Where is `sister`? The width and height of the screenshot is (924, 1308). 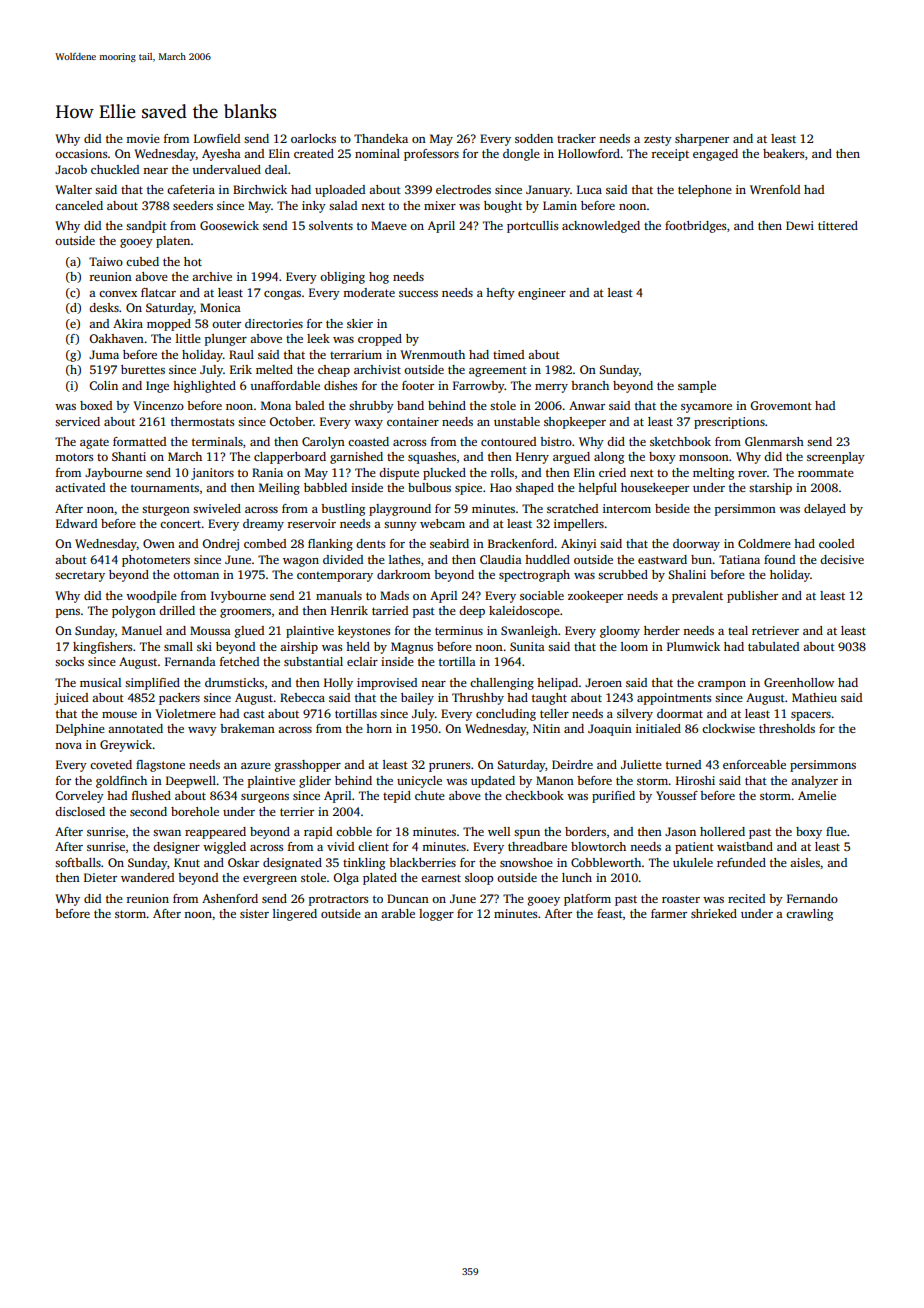 sister is located at coordinates (254, 913).
